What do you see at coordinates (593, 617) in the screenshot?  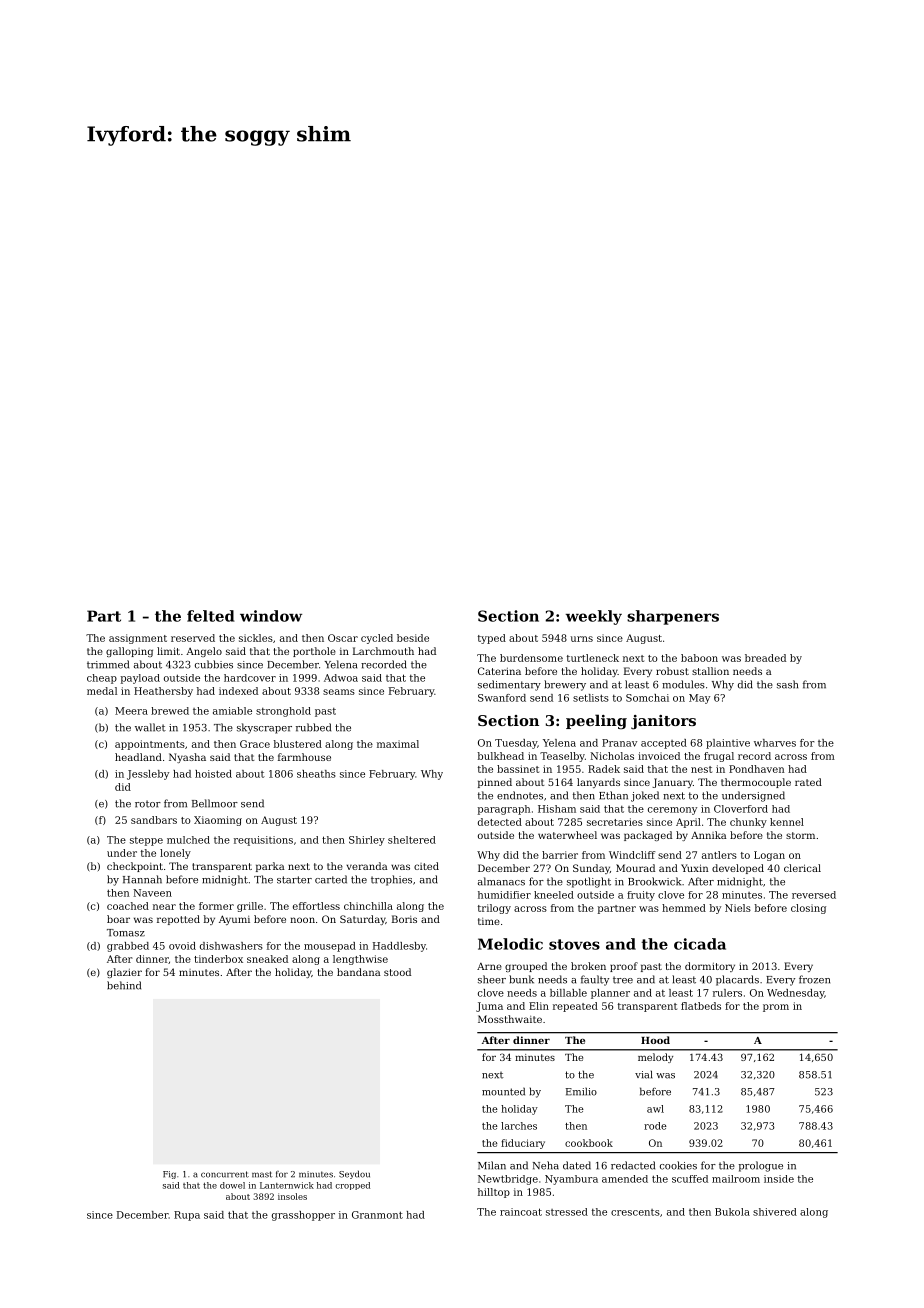 I see `weekly` at bounding box center [593, 617].
